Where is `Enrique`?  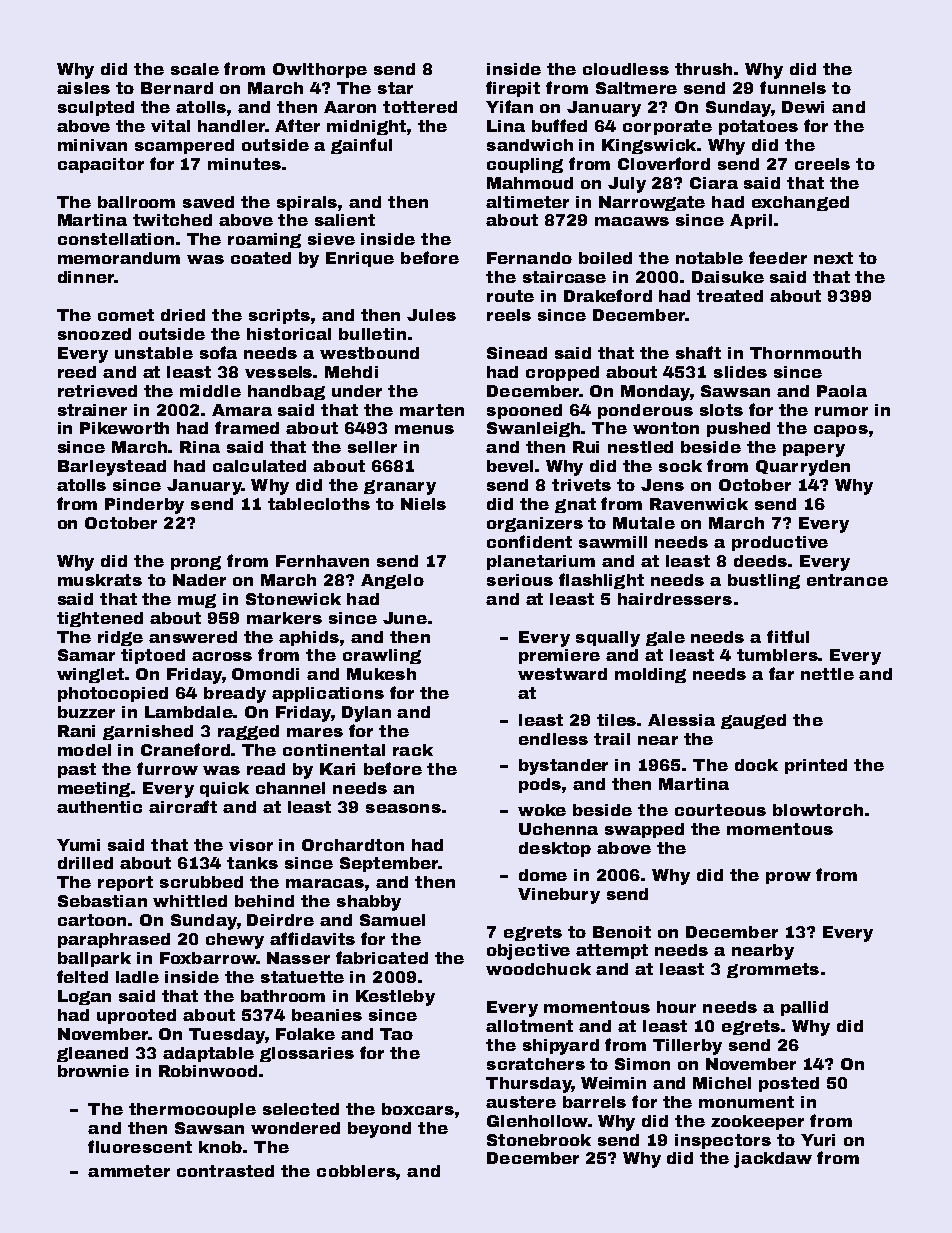
Enrique is located at coordinates (360, 259).
